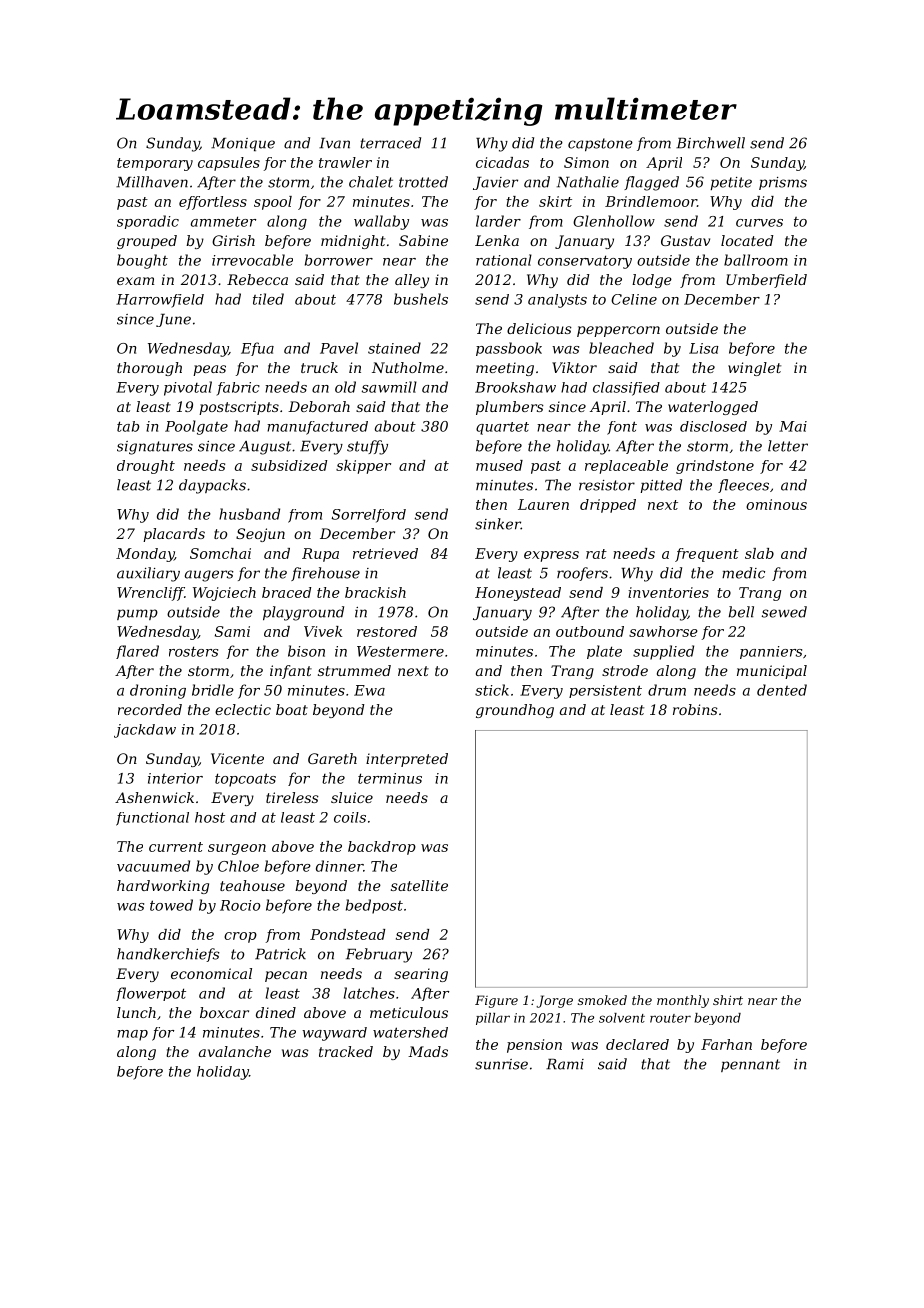 Image resolution: width=924 pixels, height=1308 pixels. What do you see at coordinates (783, 183) in the screenshot?
I see `prisms` at bounding box center [783, 183].
